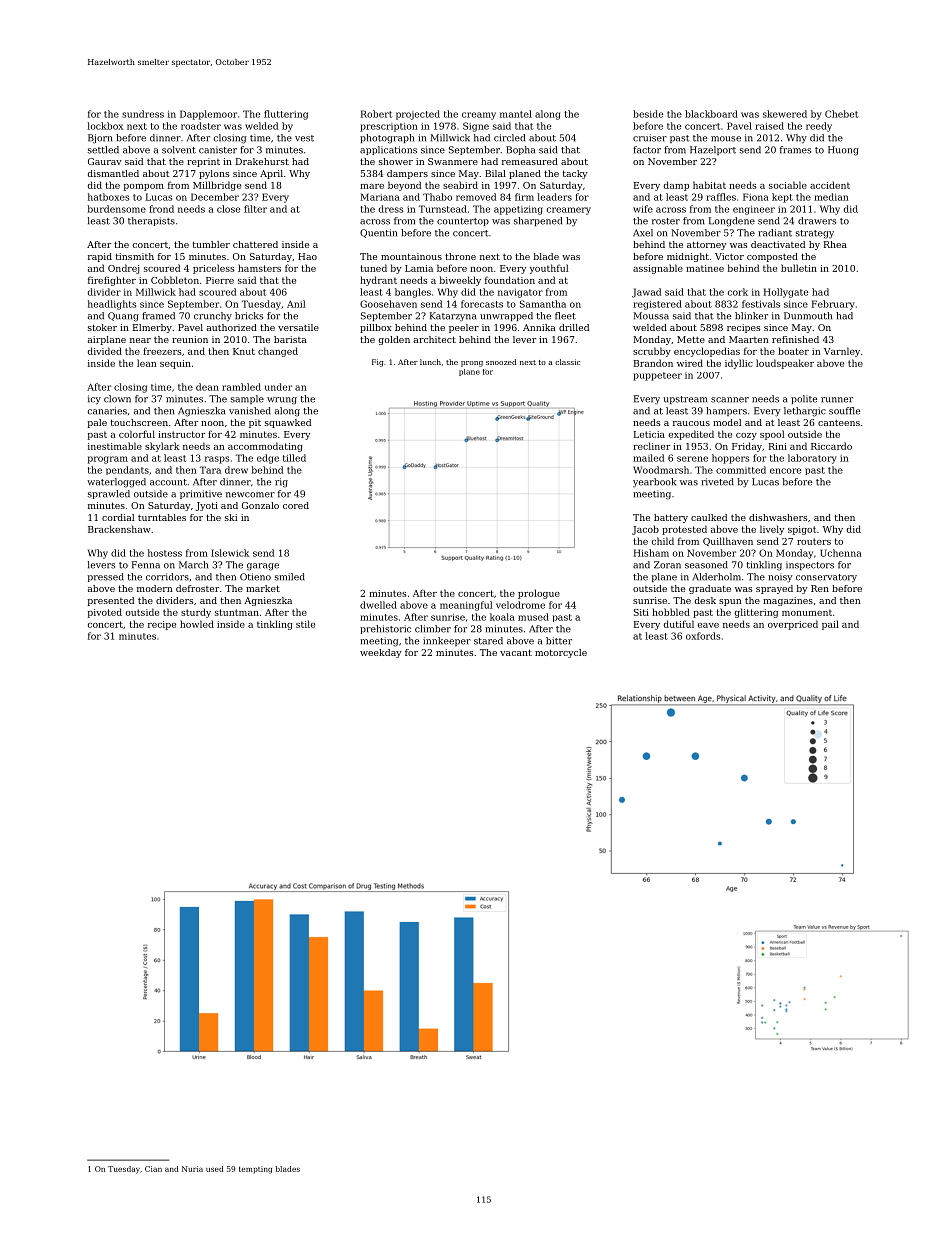 Image resolution: width=952 pixels, height=1233 pixels. I want to click on tempting, so click(255, 1170).
